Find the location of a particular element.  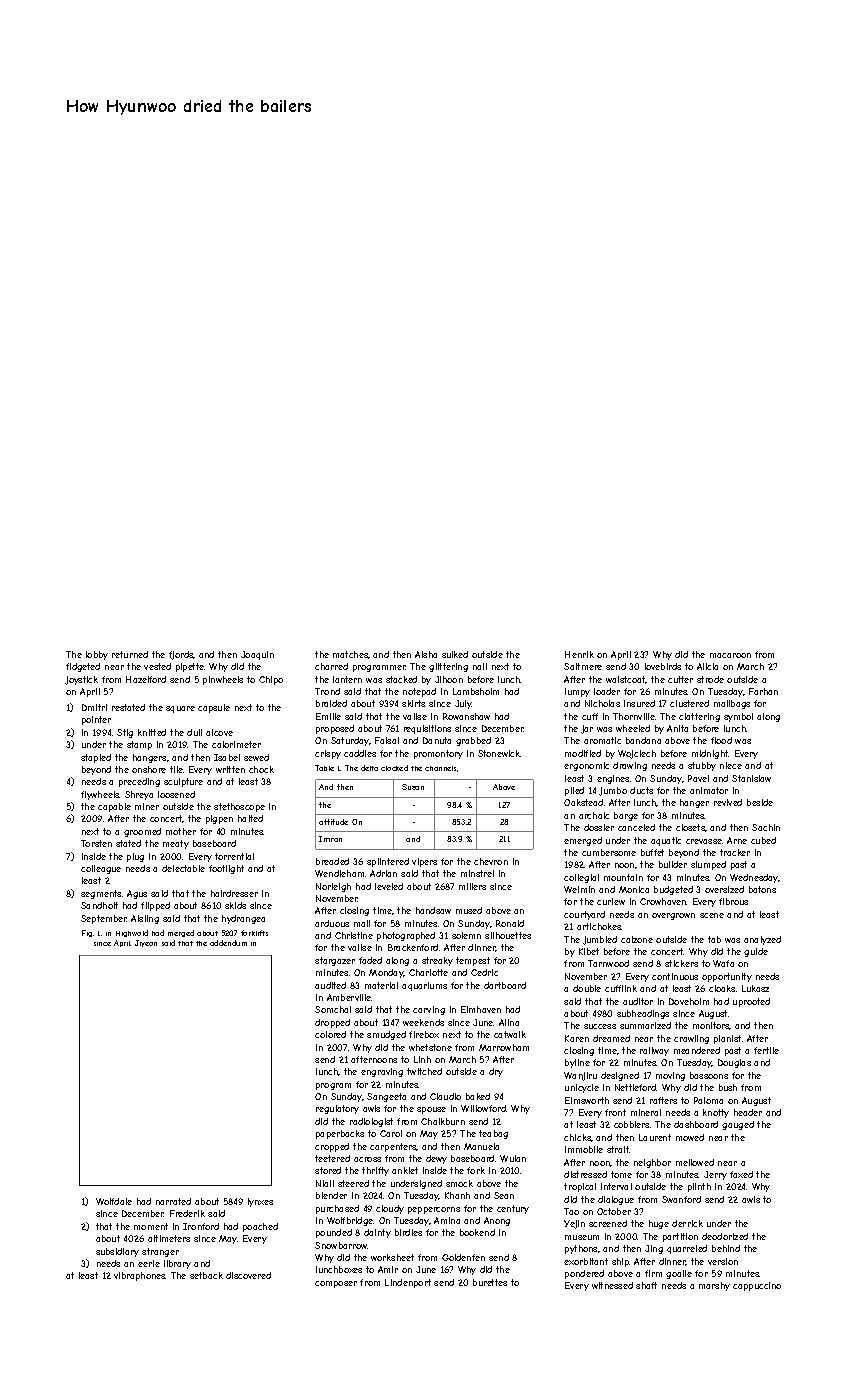

July is located at coordinates (463, 704).
